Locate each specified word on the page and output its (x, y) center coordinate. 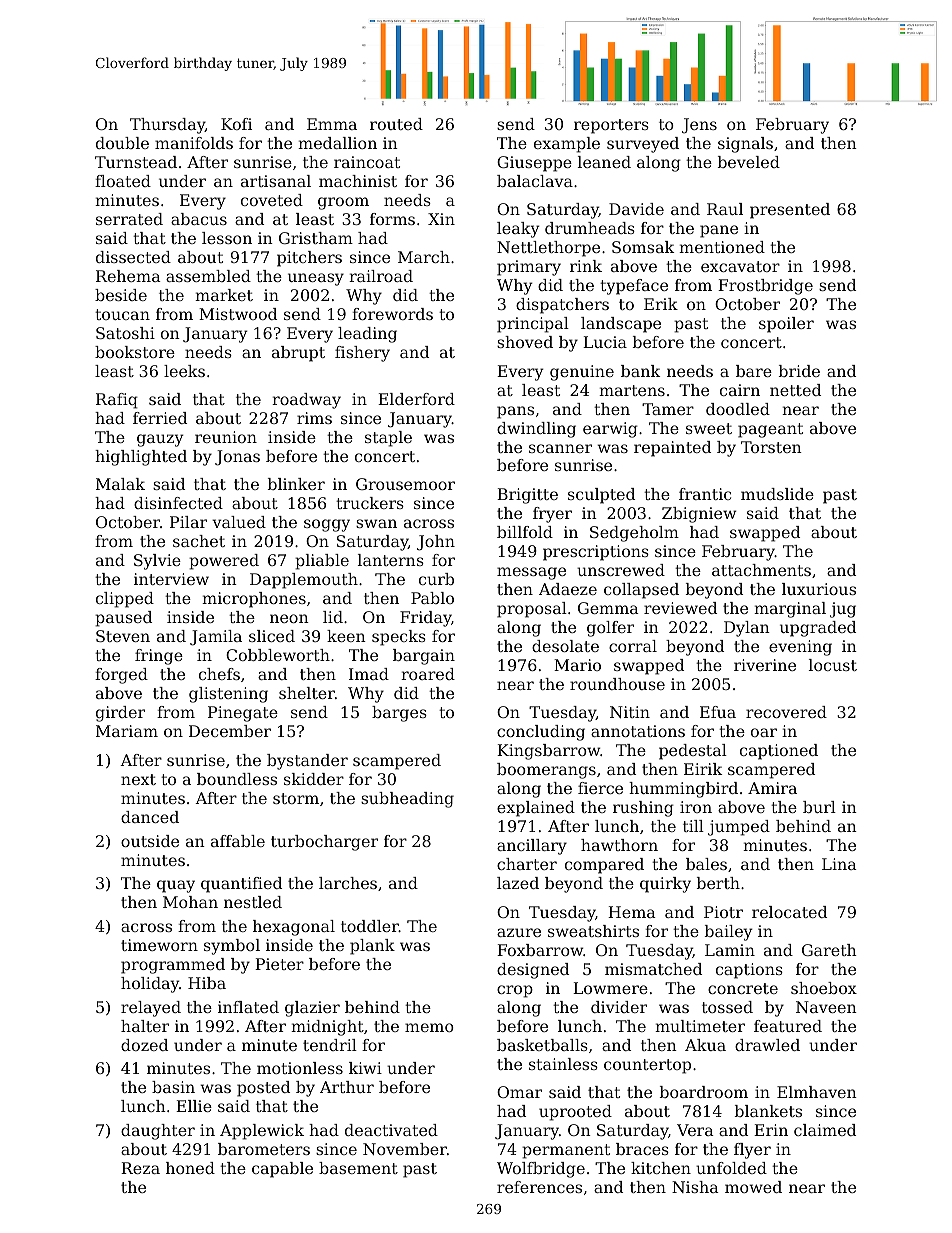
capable (282, 1170)
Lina (839, 864)
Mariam (127, 731)
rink (586, 266)
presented (790, 211)
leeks (184, 371)
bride (799, 371)
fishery (362, 354)
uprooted (575, 1113)
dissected (133, 257)
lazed (518, 883)
